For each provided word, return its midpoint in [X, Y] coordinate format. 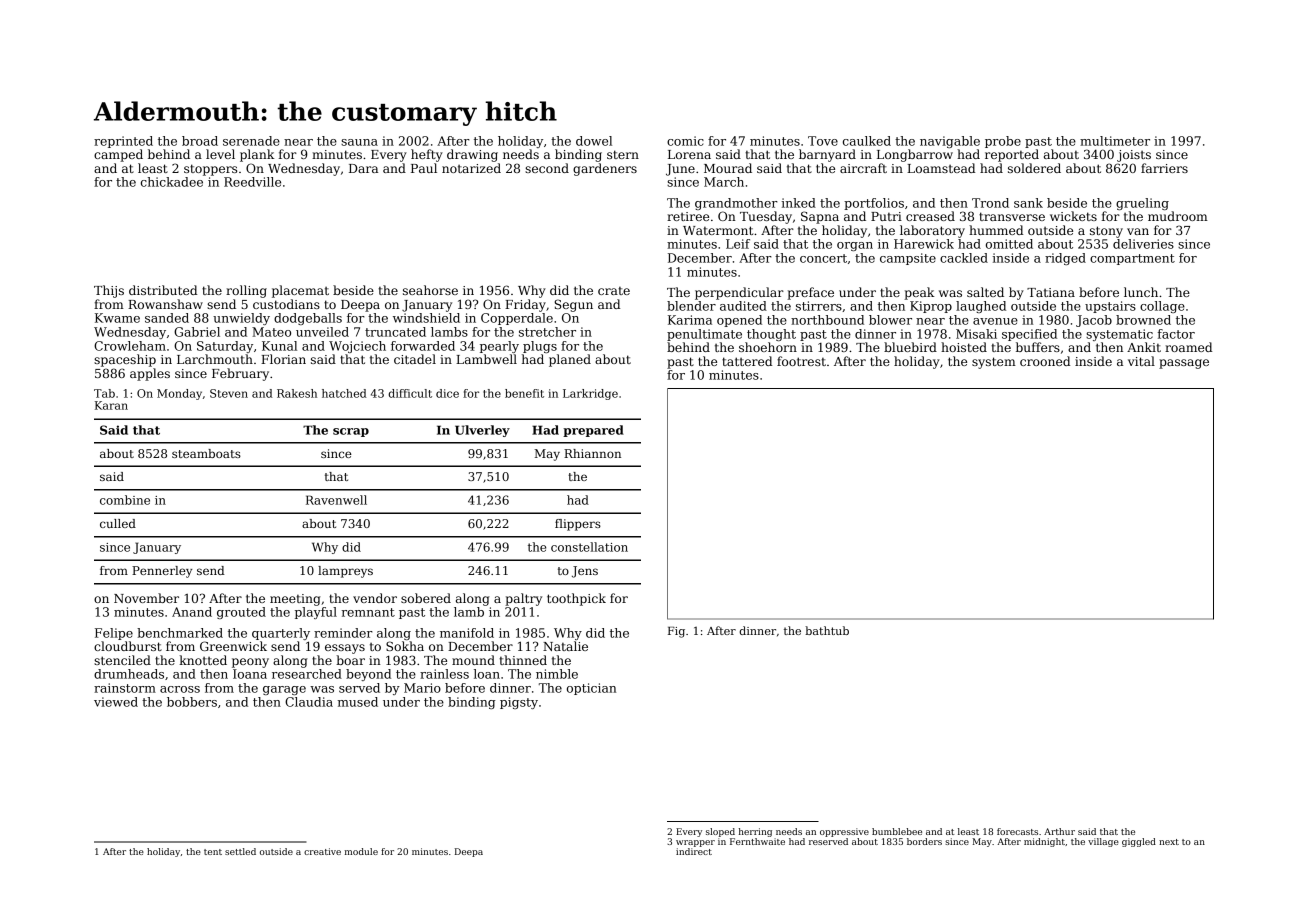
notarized [471, 168]
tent [213, 852]
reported [1012, 155]
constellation [589, 547]
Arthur [1059, 831]
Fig [676, 632]
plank [257, 155]
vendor [375, 598]
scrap [351, 432]
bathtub [827, 630]
